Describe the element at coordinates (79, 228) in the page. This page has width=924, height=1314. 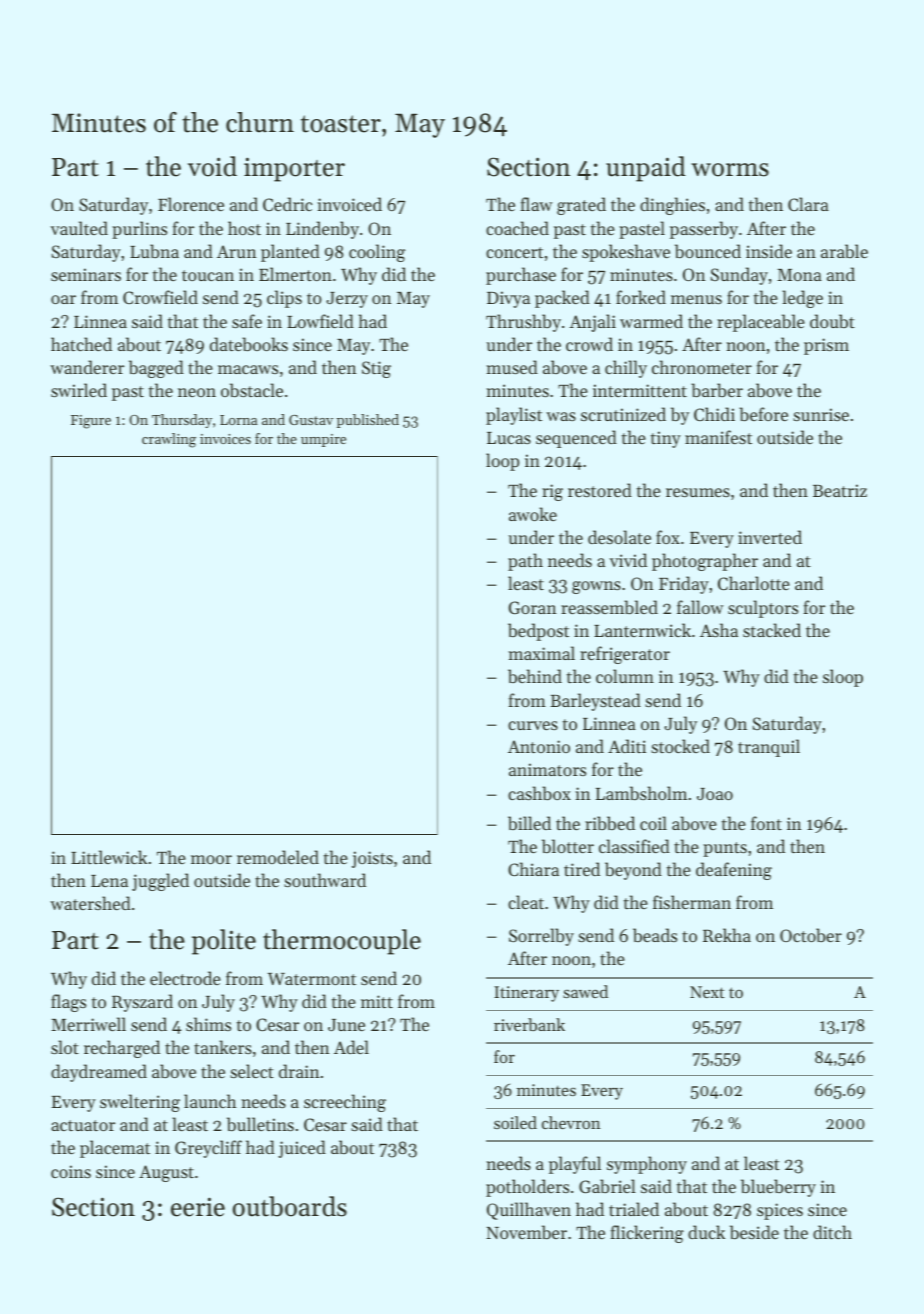
I see `vaulted` at that location.
